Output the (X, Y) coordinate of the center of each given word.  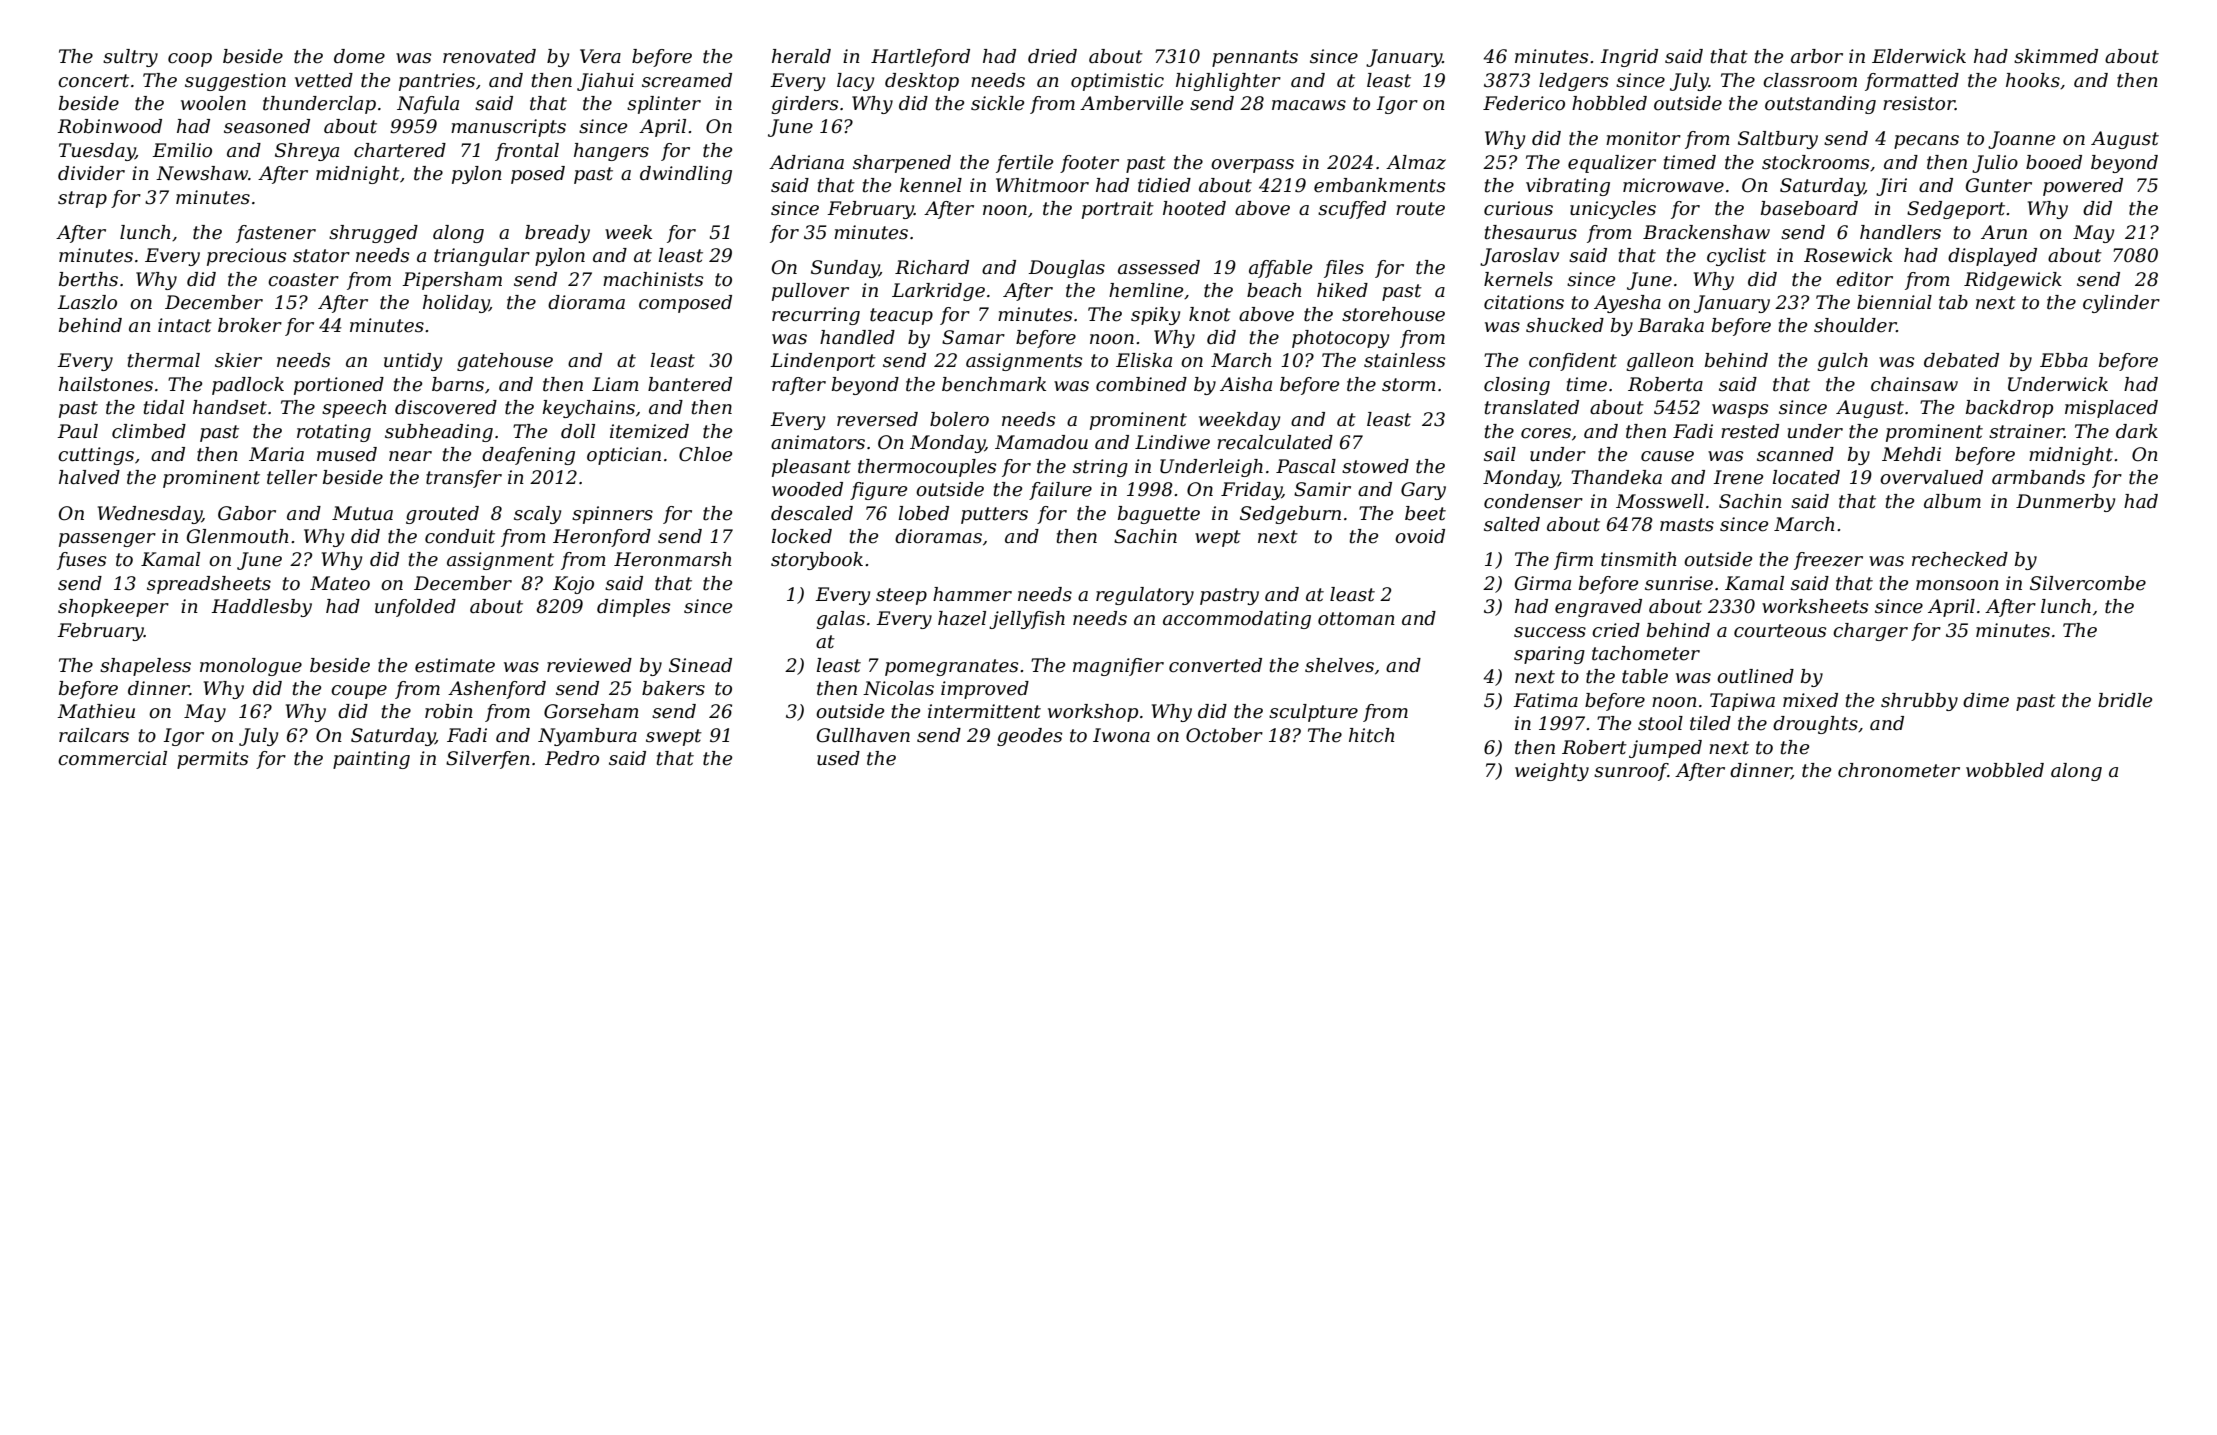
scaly (537, 515)
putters (994, 515)
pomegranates (951, 667)
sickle (997, 103)
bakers (673, 688)
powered (2083, 187)
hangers (611, 152)
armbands (2038, 477)
